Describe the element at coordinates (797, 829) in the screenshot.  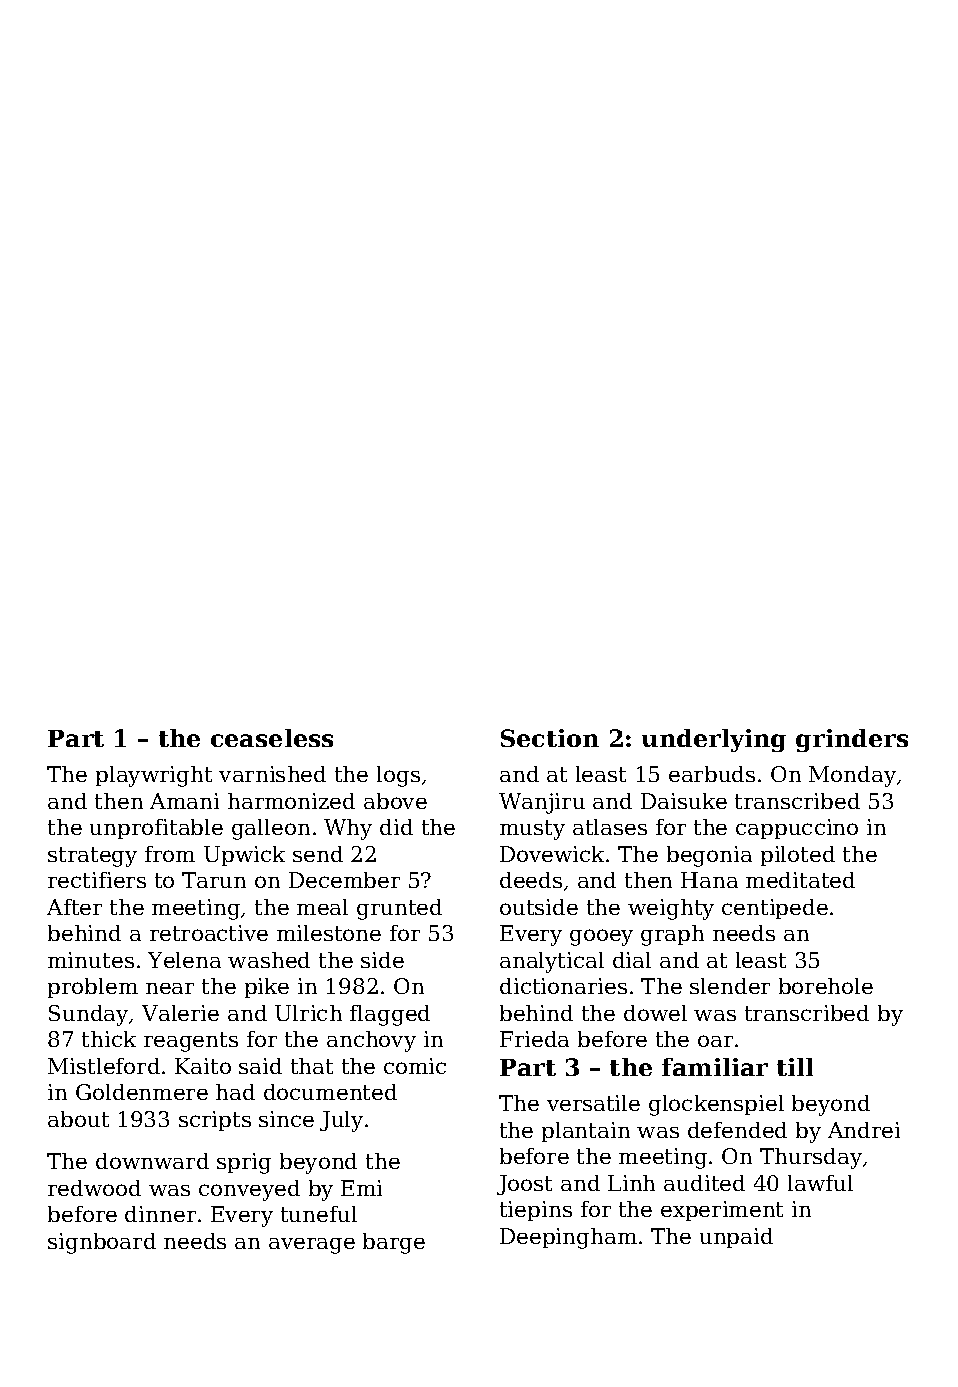
I see `cappuccino` at that location.
